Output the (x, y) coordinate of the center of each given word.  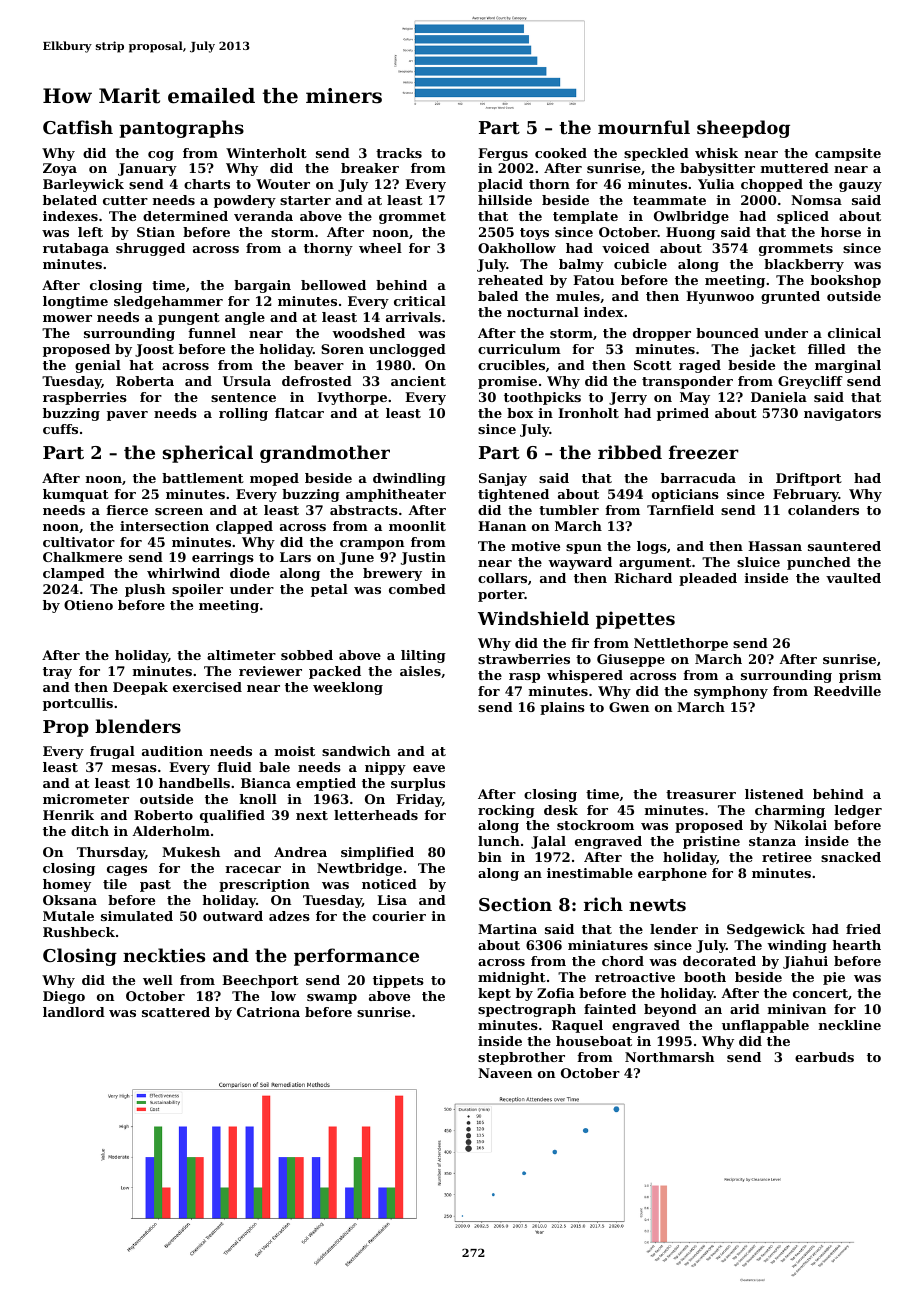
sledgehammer (168, 302)
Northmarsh (669, 1057)
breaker (370, 168)
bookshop (846, 281)
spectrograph (527, 1010)
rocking (506, 811)
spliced (803, 217)
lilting (423, 656)
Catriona (268, 1012)
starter (305, 200)
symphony (731, 692)
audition (172, 751)
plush (145, 590)
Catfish (78, 127)
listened (774, 794)
